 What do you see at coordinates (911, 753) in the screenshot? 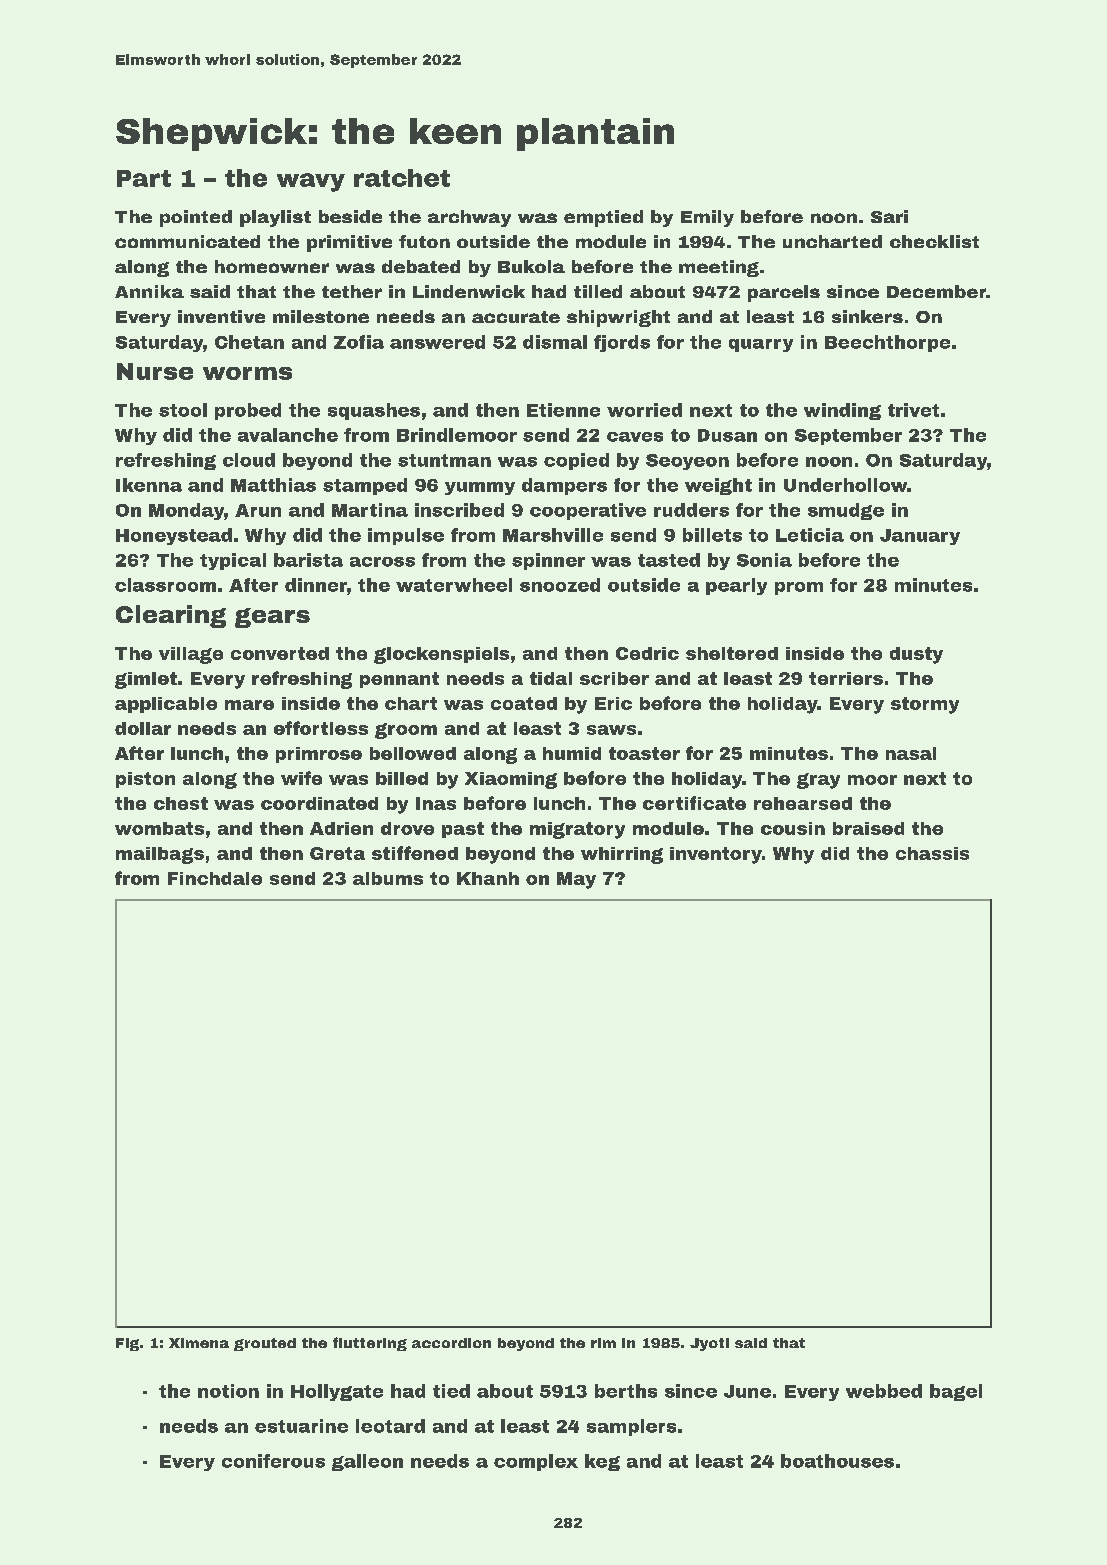
I see `nasal` at bounding box center [911, 753].
